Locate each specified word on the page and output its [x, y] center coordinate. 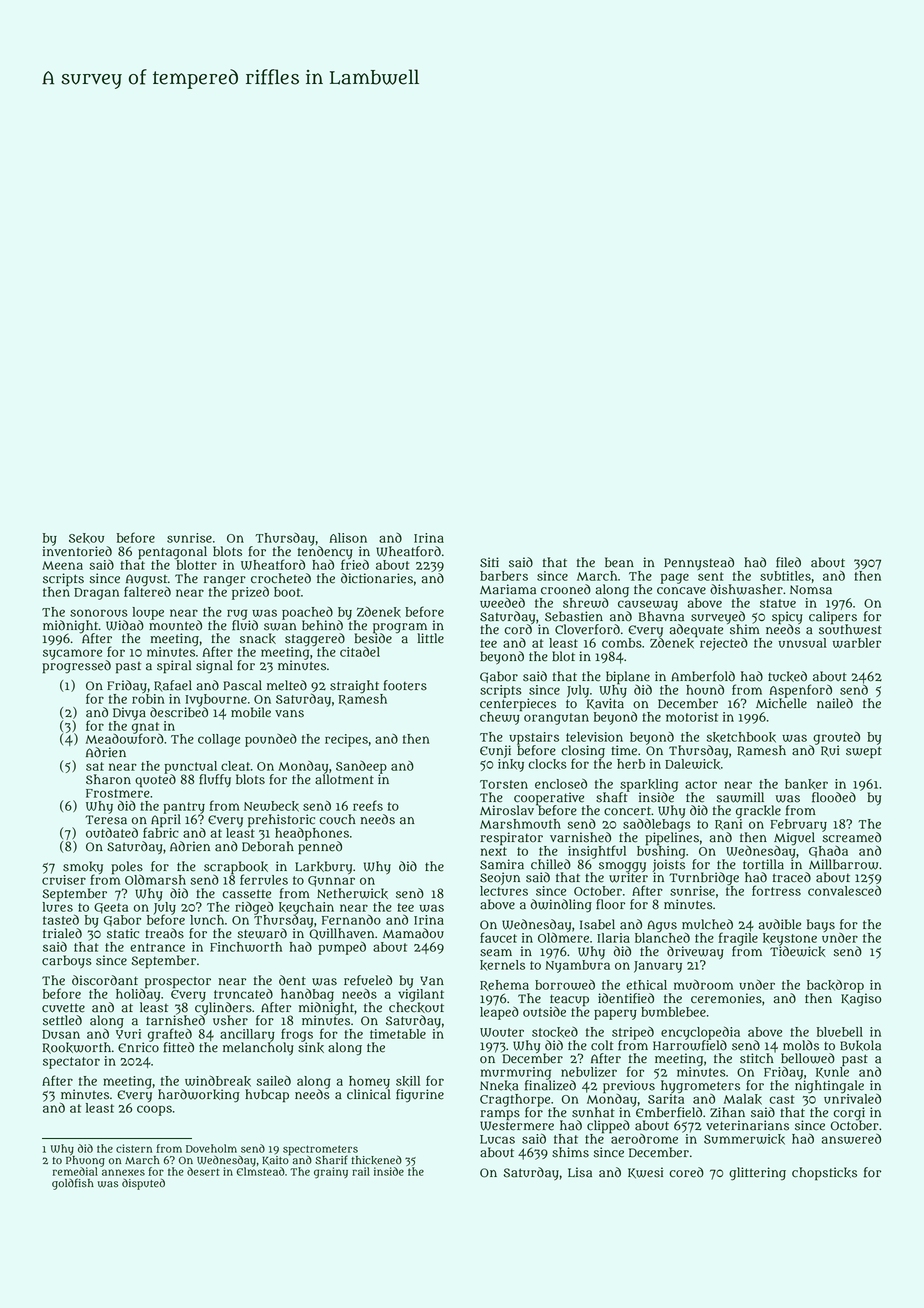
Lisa [580, 1172]
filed [788, 562]
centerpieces [518, 704]
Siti [489, 562]
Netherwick [352, 893]
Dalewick [692, 764]
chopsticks [824, 1173]
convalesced [844, 891]
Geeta [111, 908]
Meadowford [125, 739]
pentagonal [172, 553]
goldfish [73, 1184]
